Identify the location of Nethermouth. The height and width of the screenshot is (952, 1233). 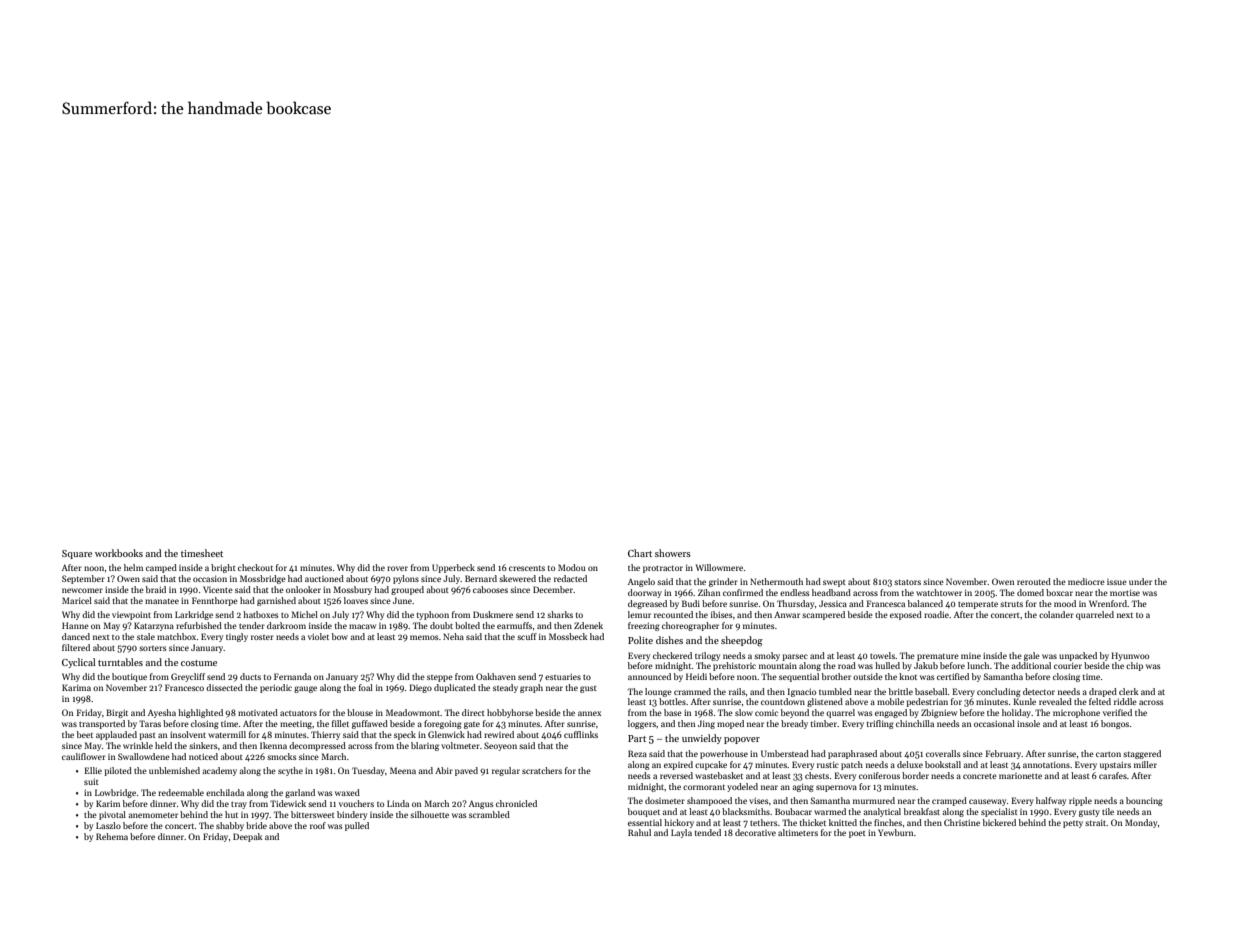
(776, 581).
